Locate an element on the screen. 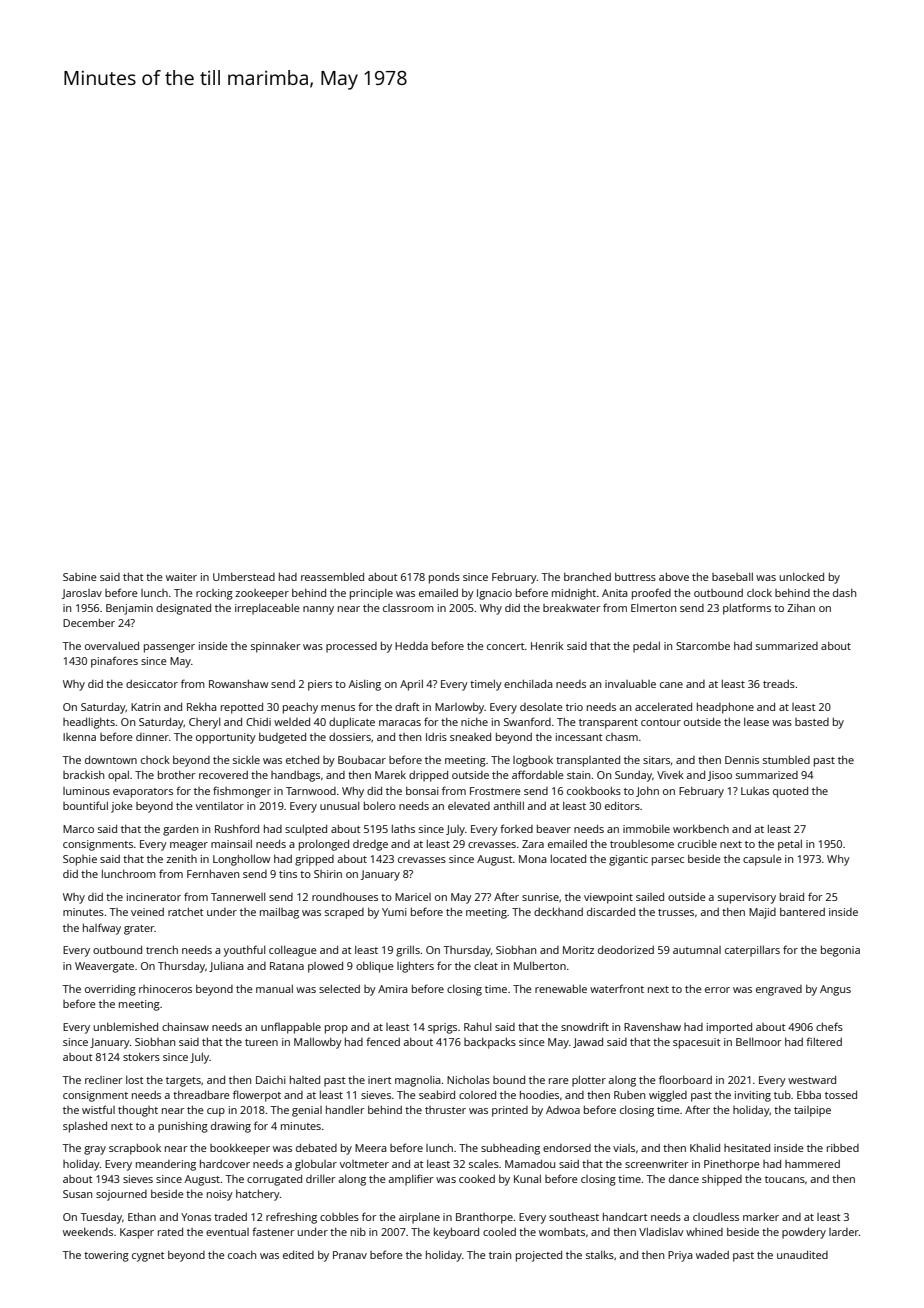 This screenshot has width=924, height=1308. unblemished is located at coordinates (126, 1027).
